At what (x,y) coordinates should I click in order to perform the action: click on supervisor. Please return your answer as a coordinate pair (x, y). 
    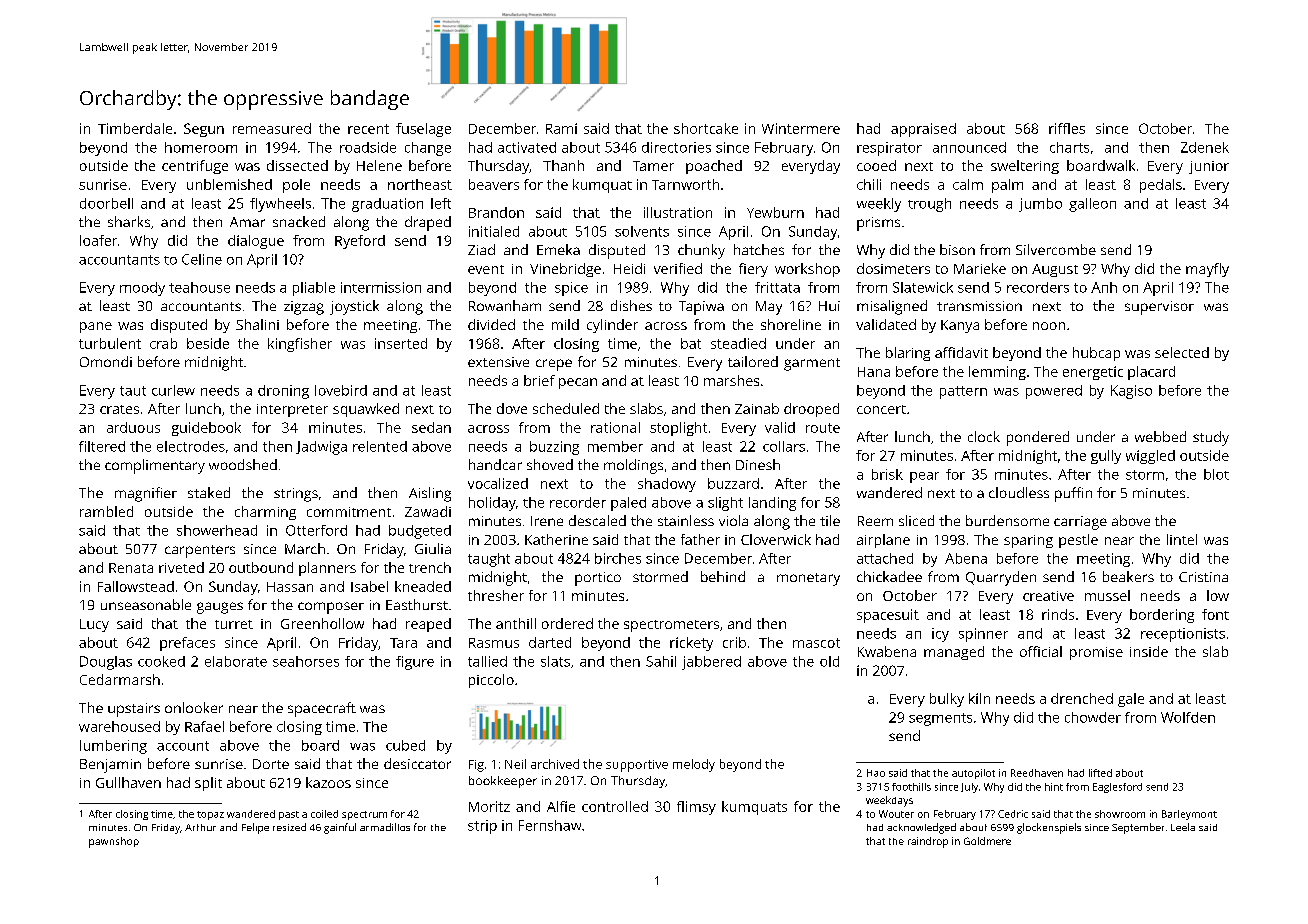
    Looking at the image, I should click on (1159, 308).
